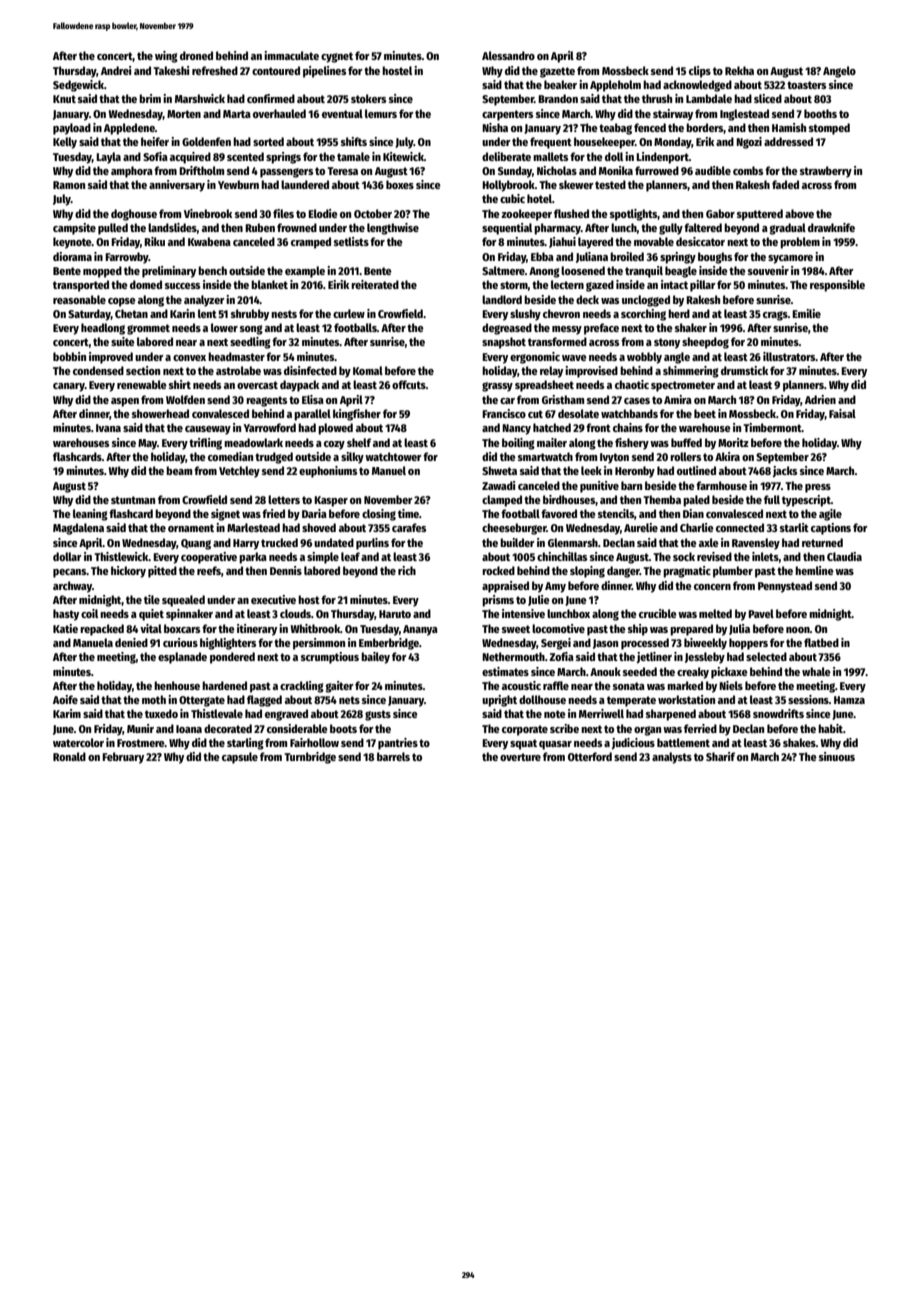 This page has width=924, height=1308. What do you see at coordinates (150, 98) in the page?
I see `brim` at bounding box center [150, 98].
